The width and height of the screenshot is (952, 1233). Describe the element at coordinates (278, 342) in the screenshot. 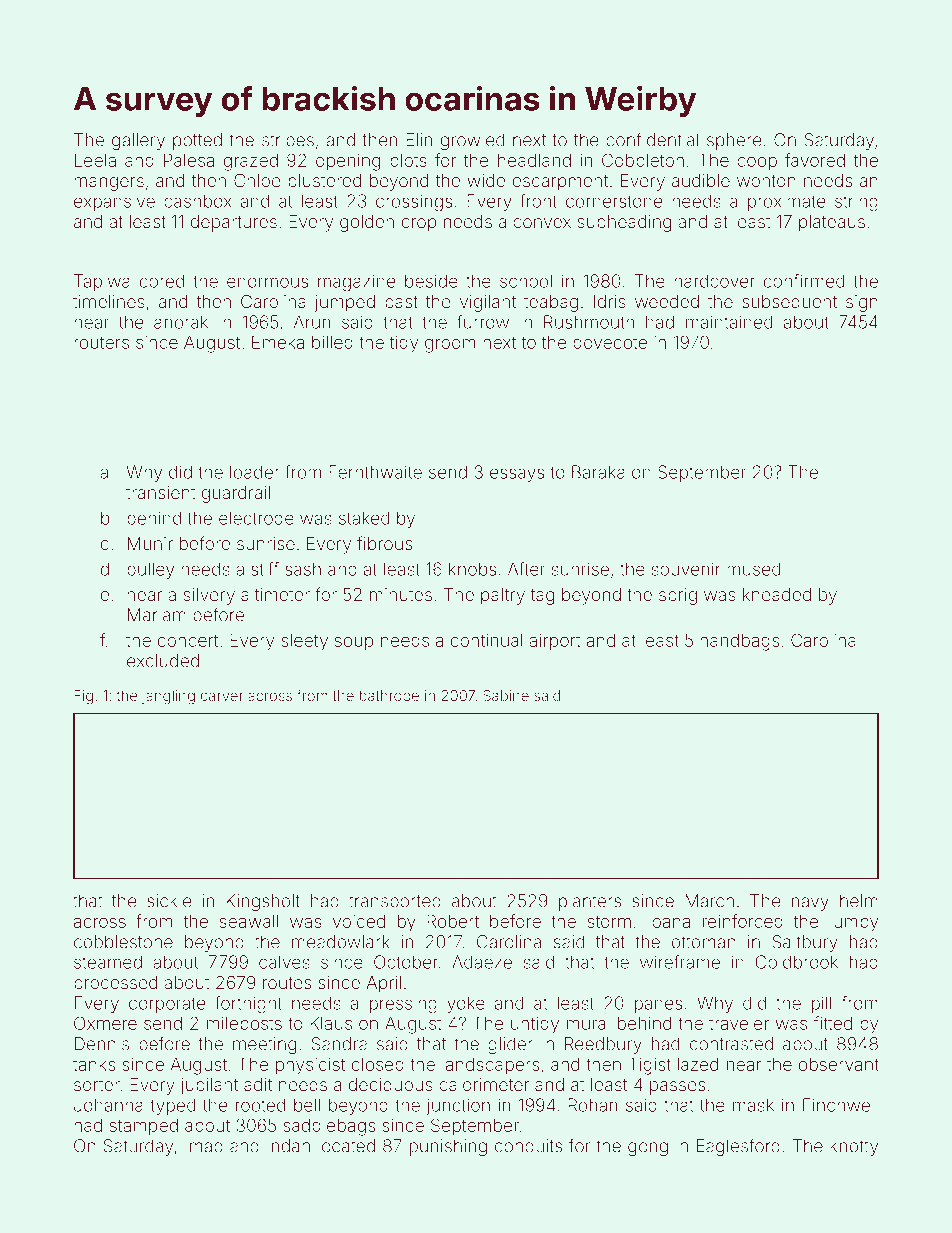

I see `Emeka` at that location.
